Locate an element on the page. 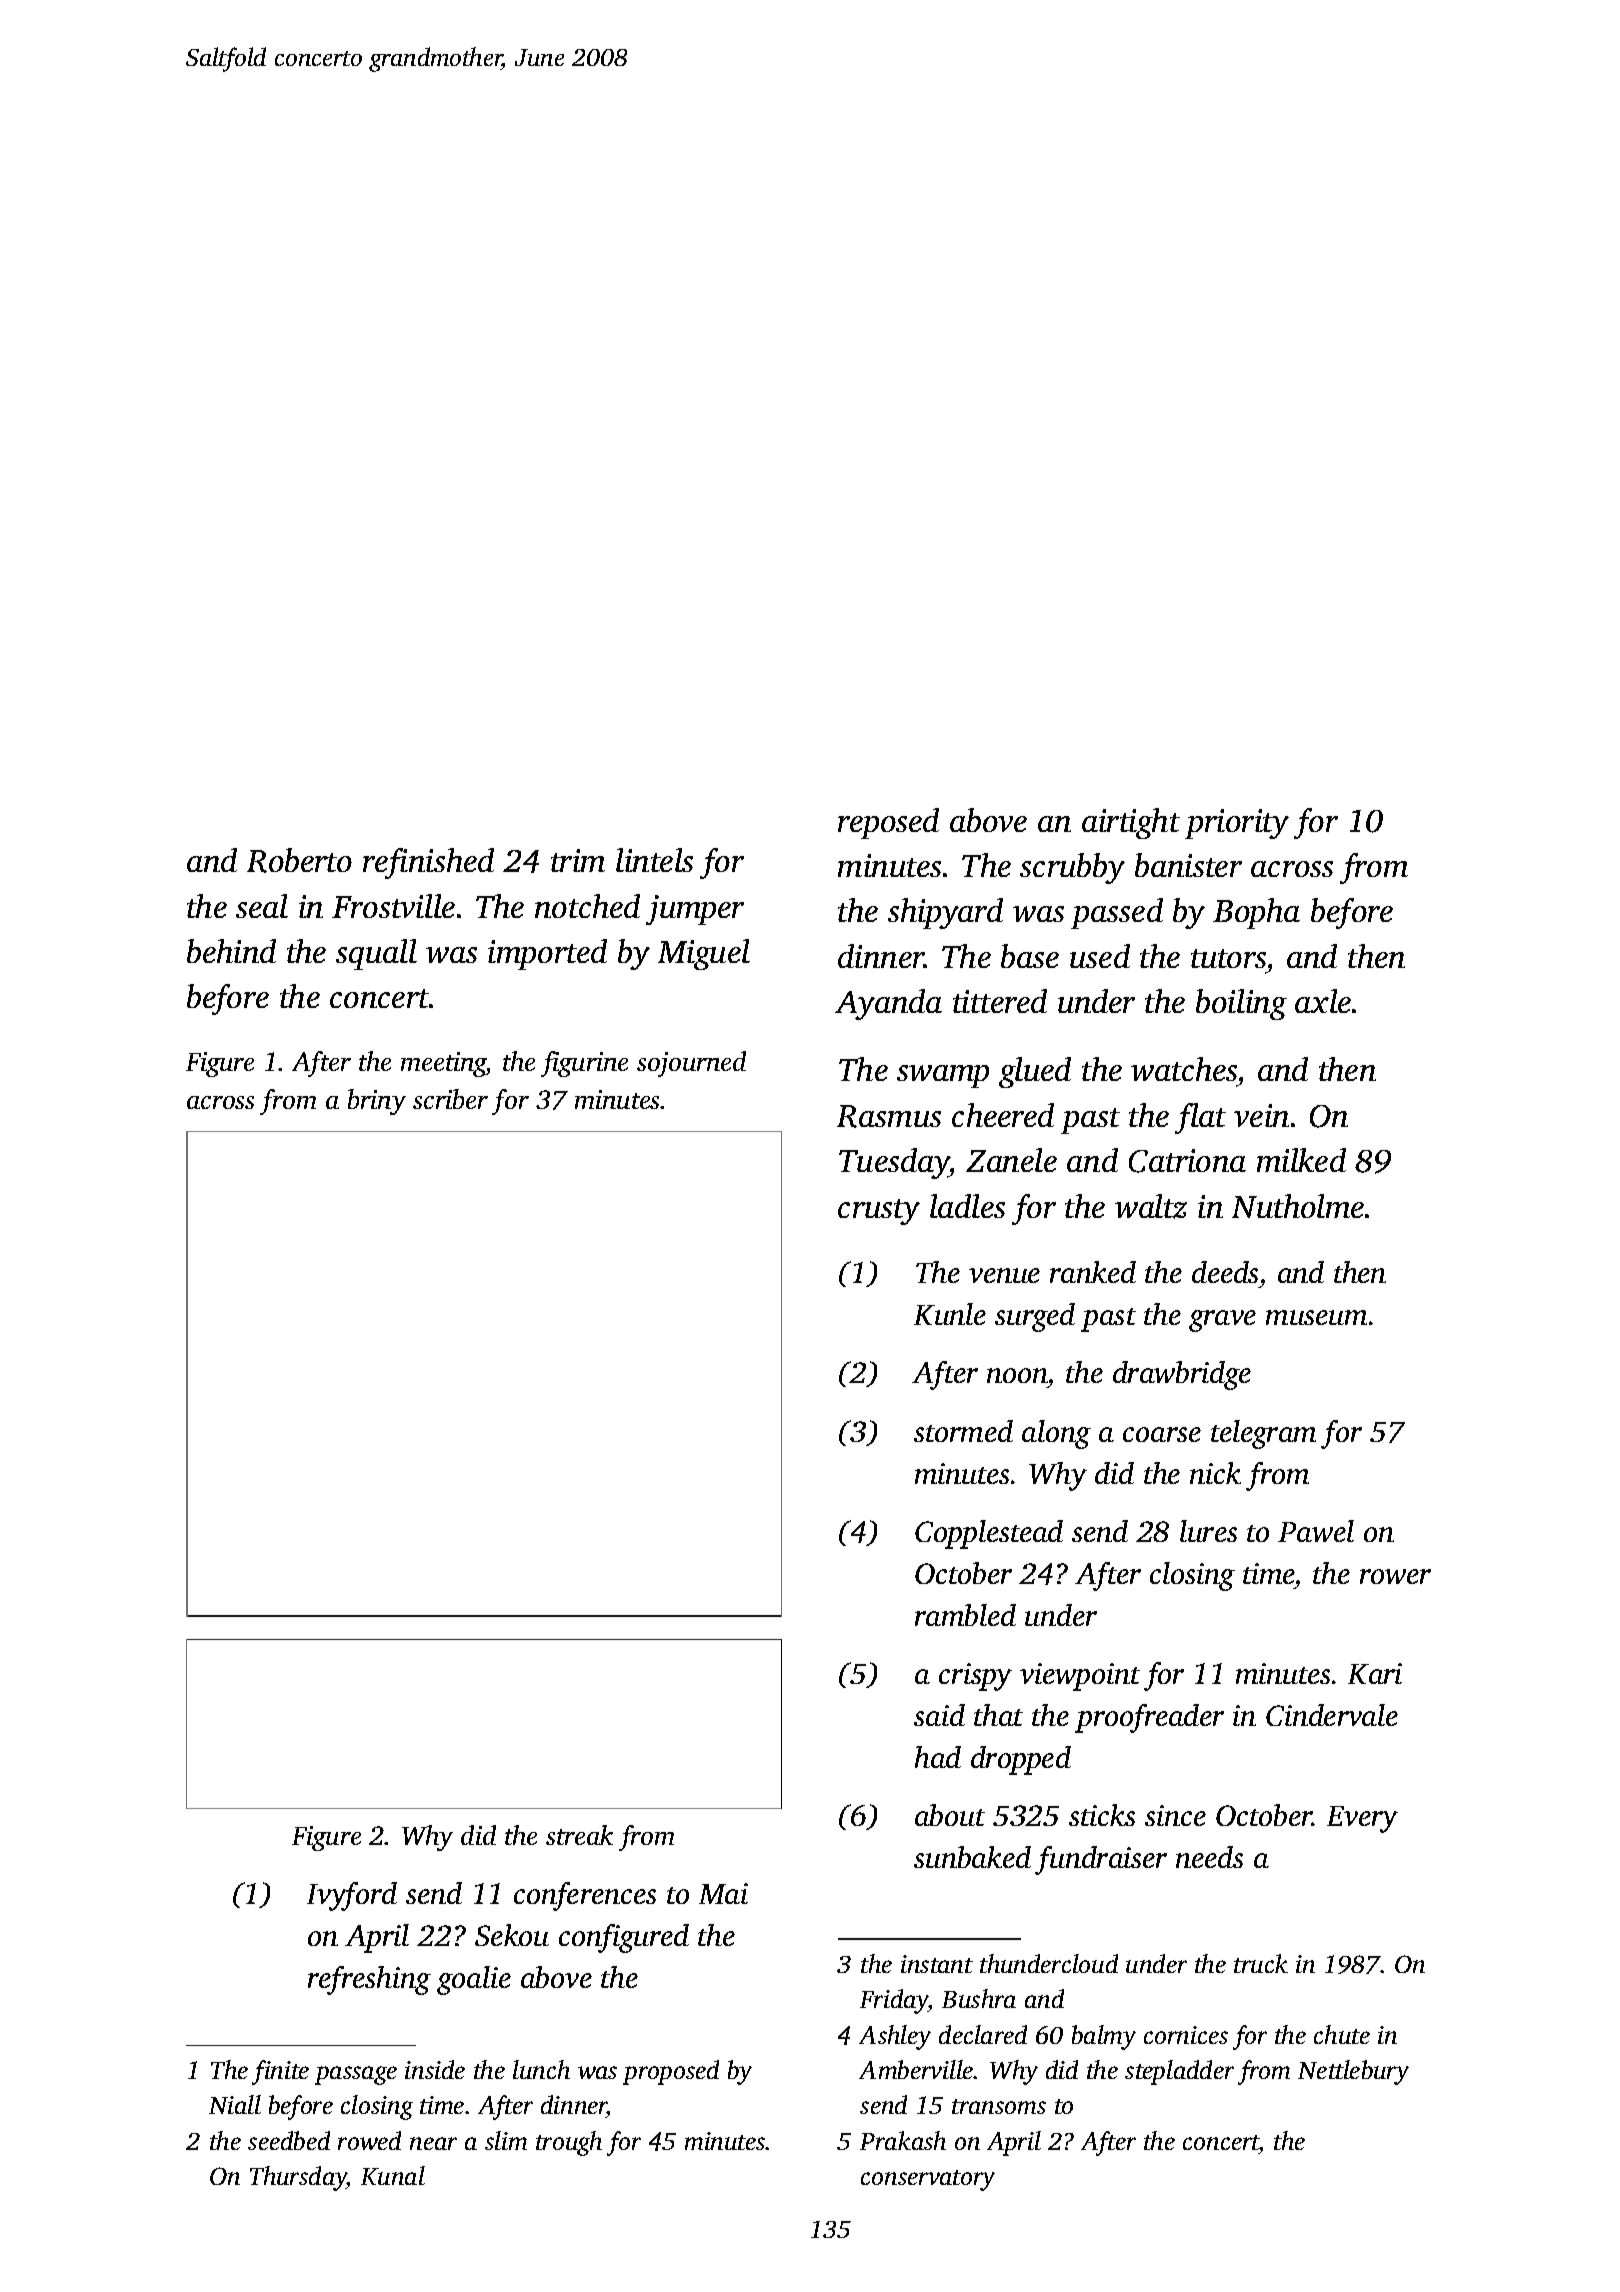 Image resolution: width=1620 pixels, height=2292 pixels. Kunal is located at coordinates (393, 2175).
